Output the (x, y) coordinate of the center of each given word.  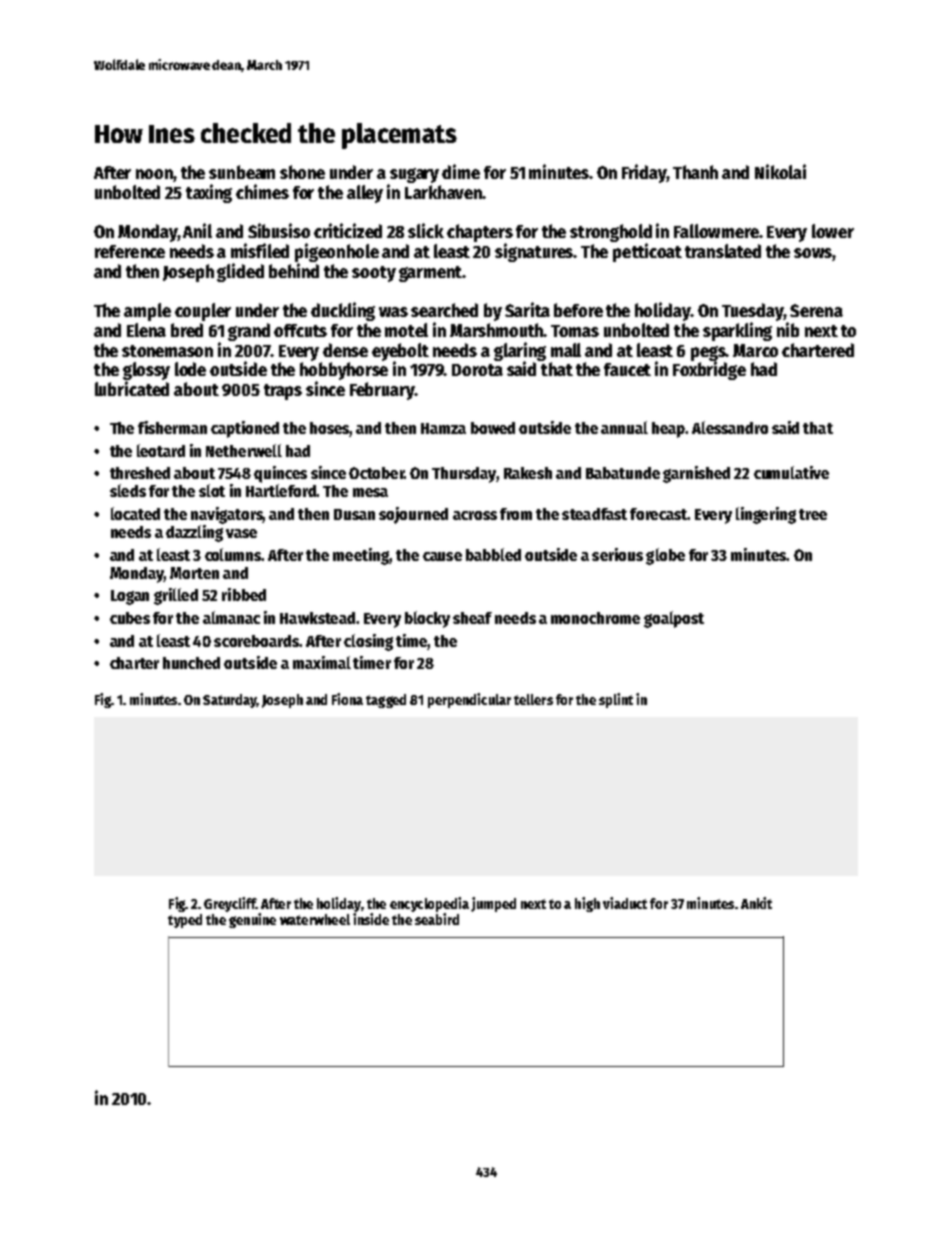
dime (461, 171)
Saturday (230, 701)
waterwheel (315, 919)
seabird (437, 919)
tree (813, 514)
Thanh (695, 172)
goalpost (674, 619)
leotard (161, 450)
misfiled (260, 250)
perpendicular (469, 700)
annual (624, 427)
